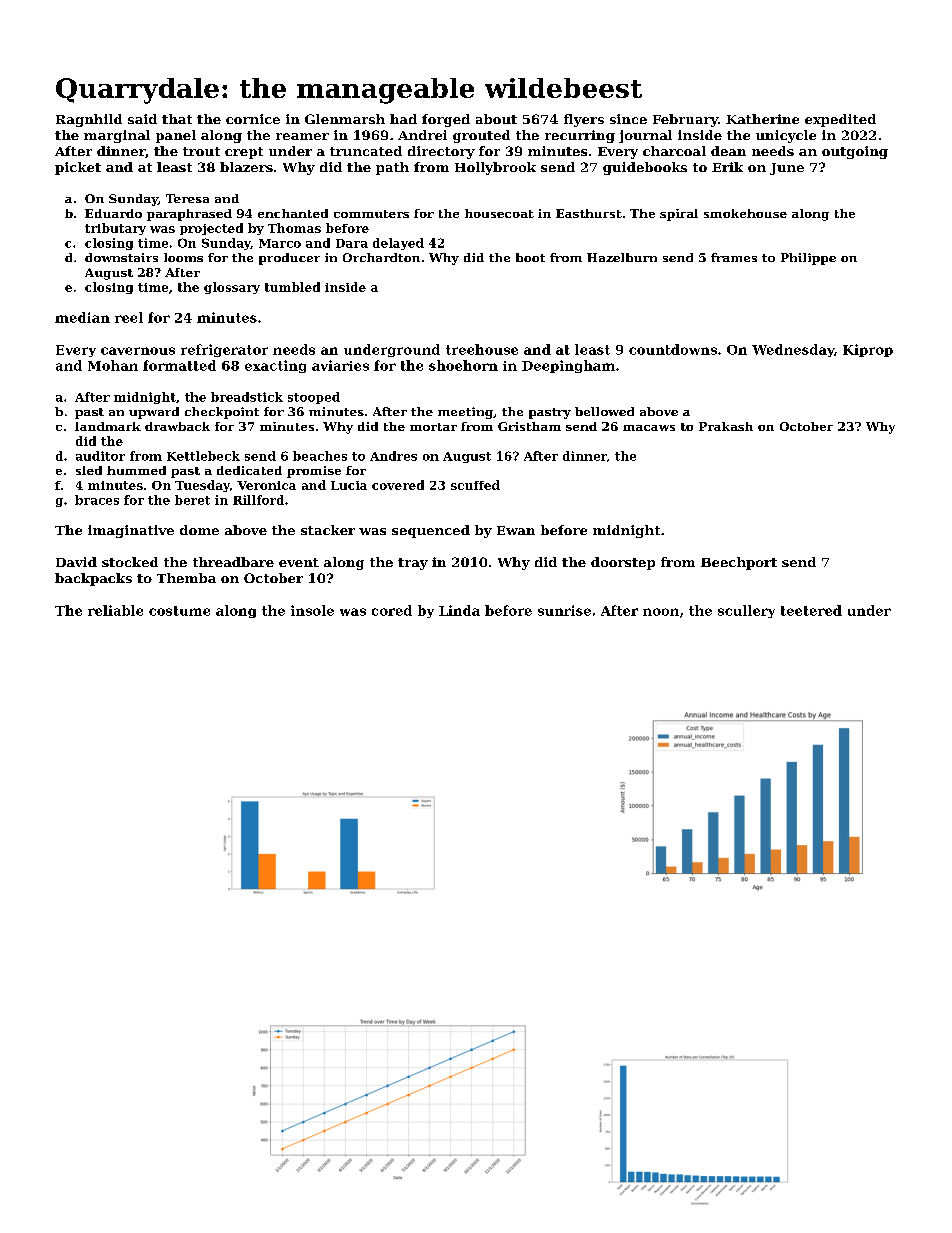 The image size is (952, 1233). What do you see at coordinates (762, 119) in the screenshot?
I see `Katherine` at bounding box center [762, 119].
